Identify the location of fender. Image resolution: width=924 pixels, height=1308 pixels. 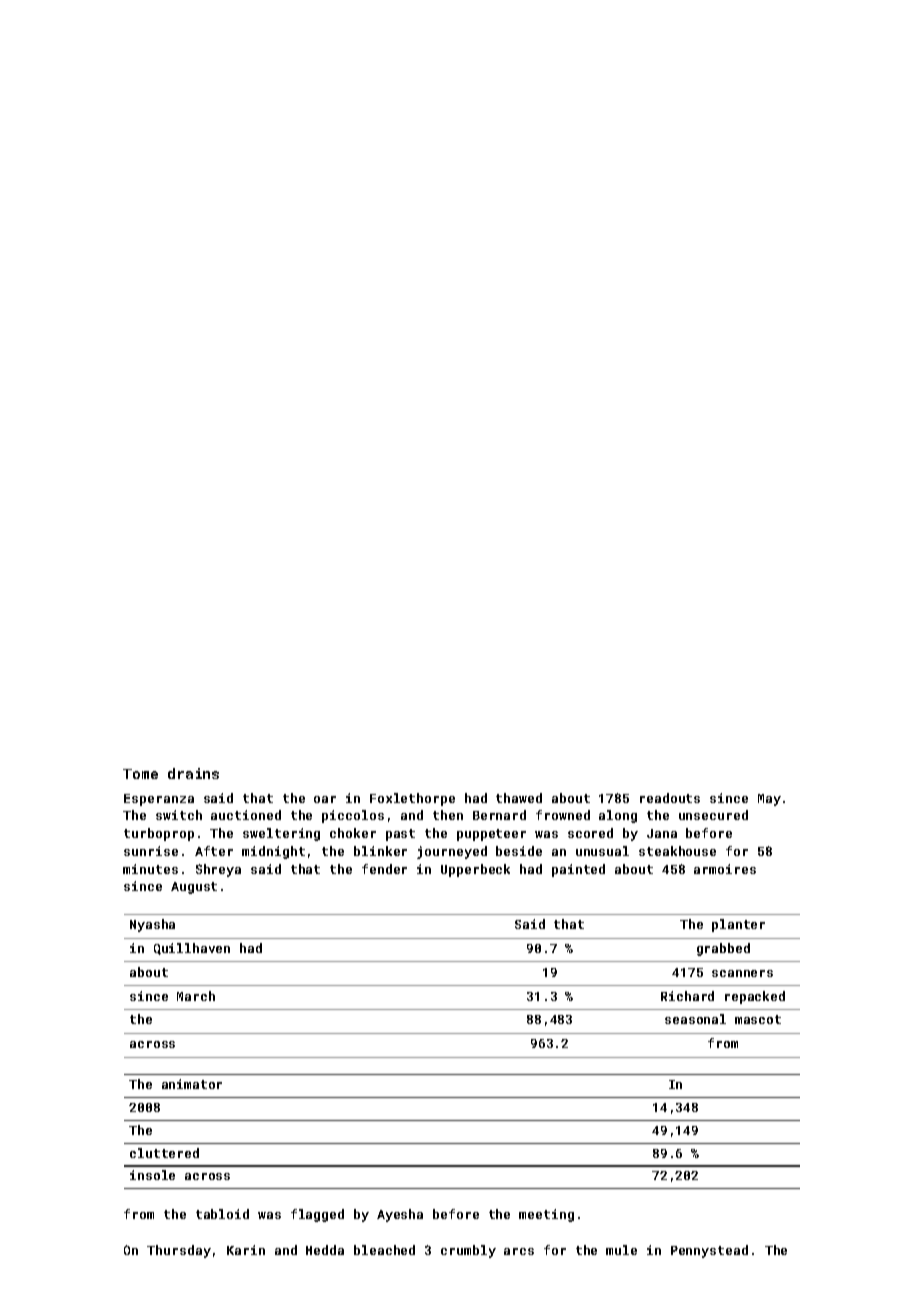
(384, 869).
